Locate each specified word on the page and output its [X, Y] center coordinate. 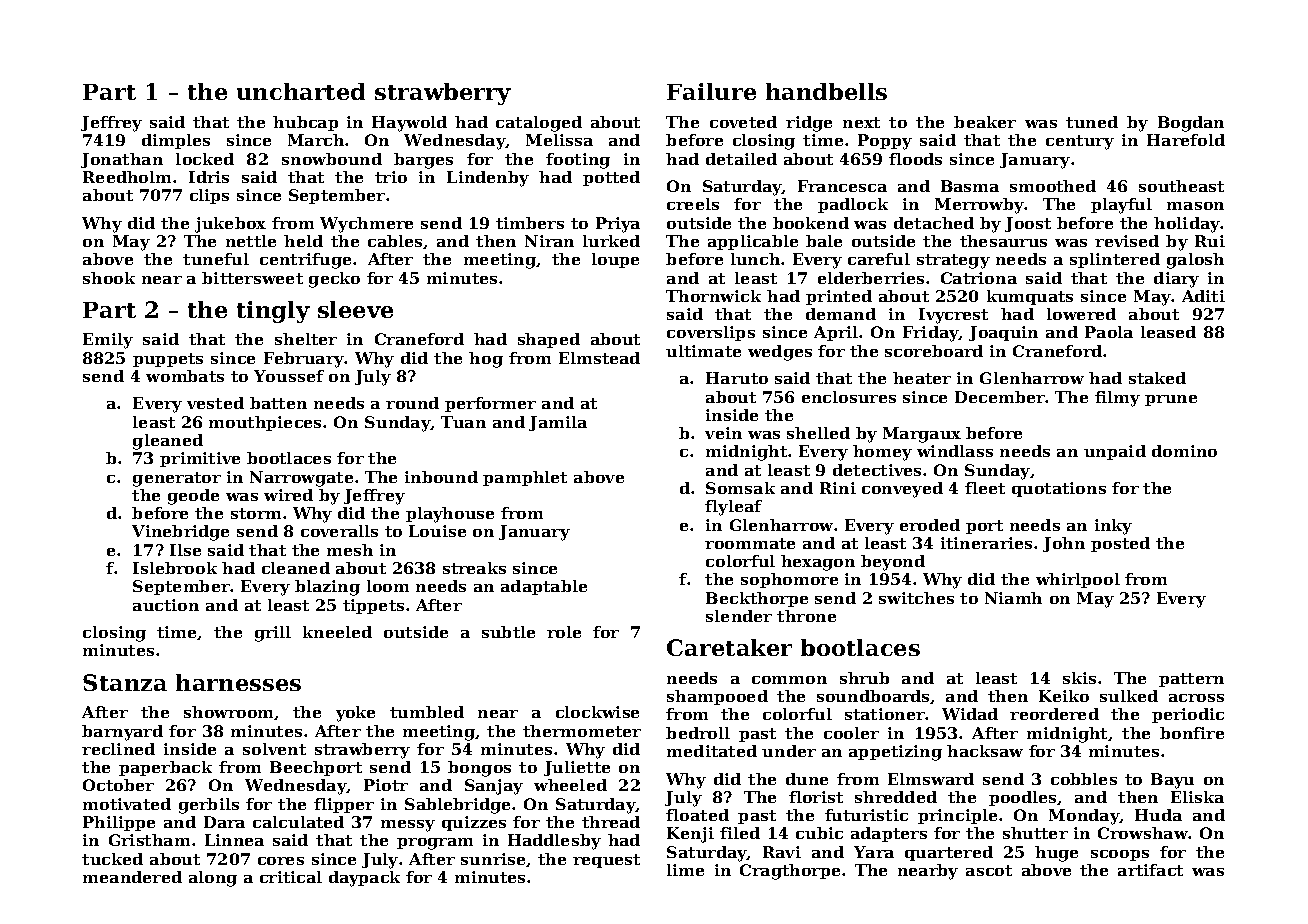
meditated [712, 751]
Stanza [125, 682]
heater [922, 378]
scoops [1120, 855]
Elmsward [931, 779]
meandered [132, 877]
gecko [334, 280]
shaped [549, 340]
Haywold [409, 124]
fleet [985, 488]
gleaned [168, 442]
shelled [818, 433]
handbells [826, 91]
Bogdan [1191, 124]
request [606, 861]
